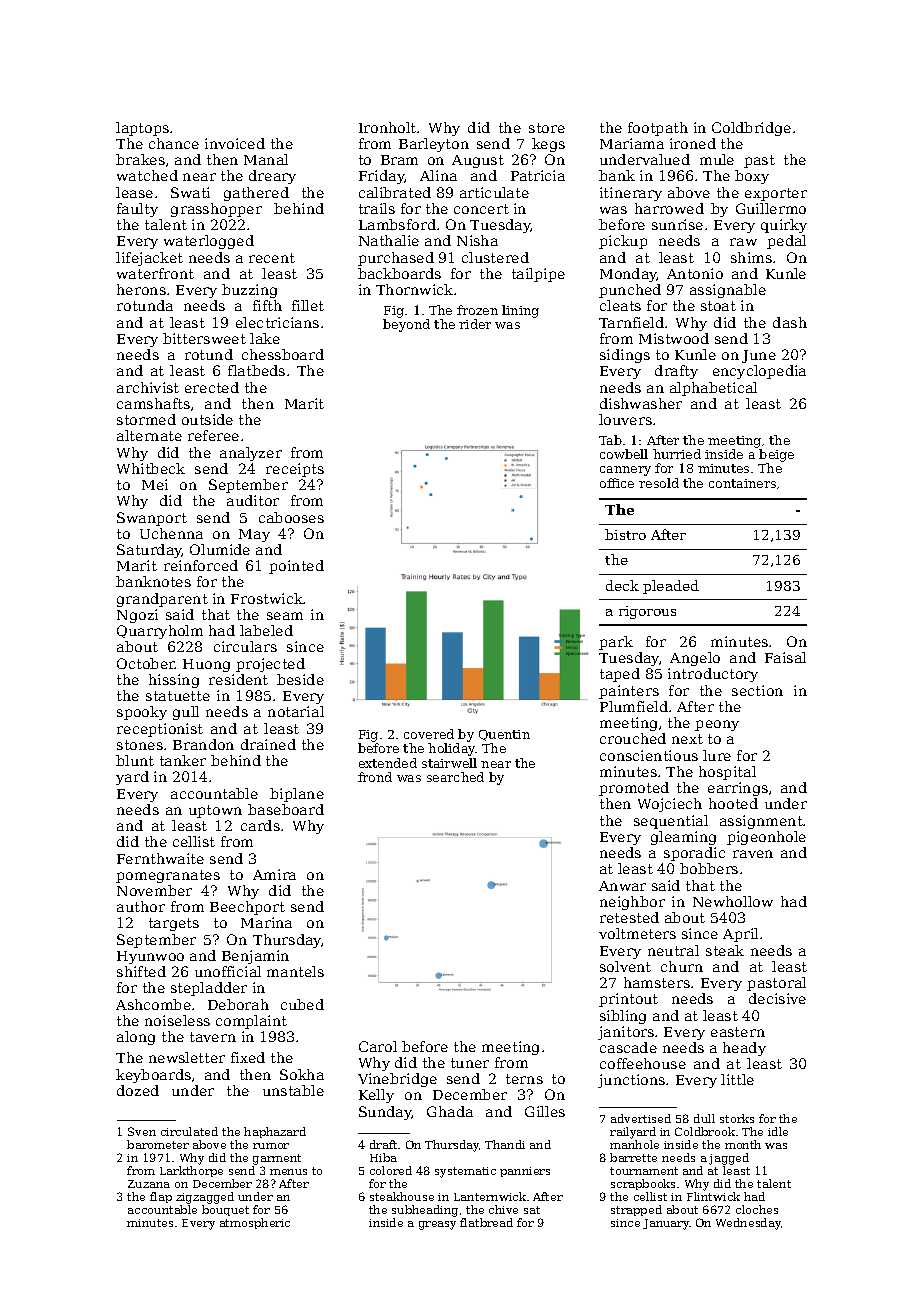  I want to click on Ironholt, so click(387, 127).
